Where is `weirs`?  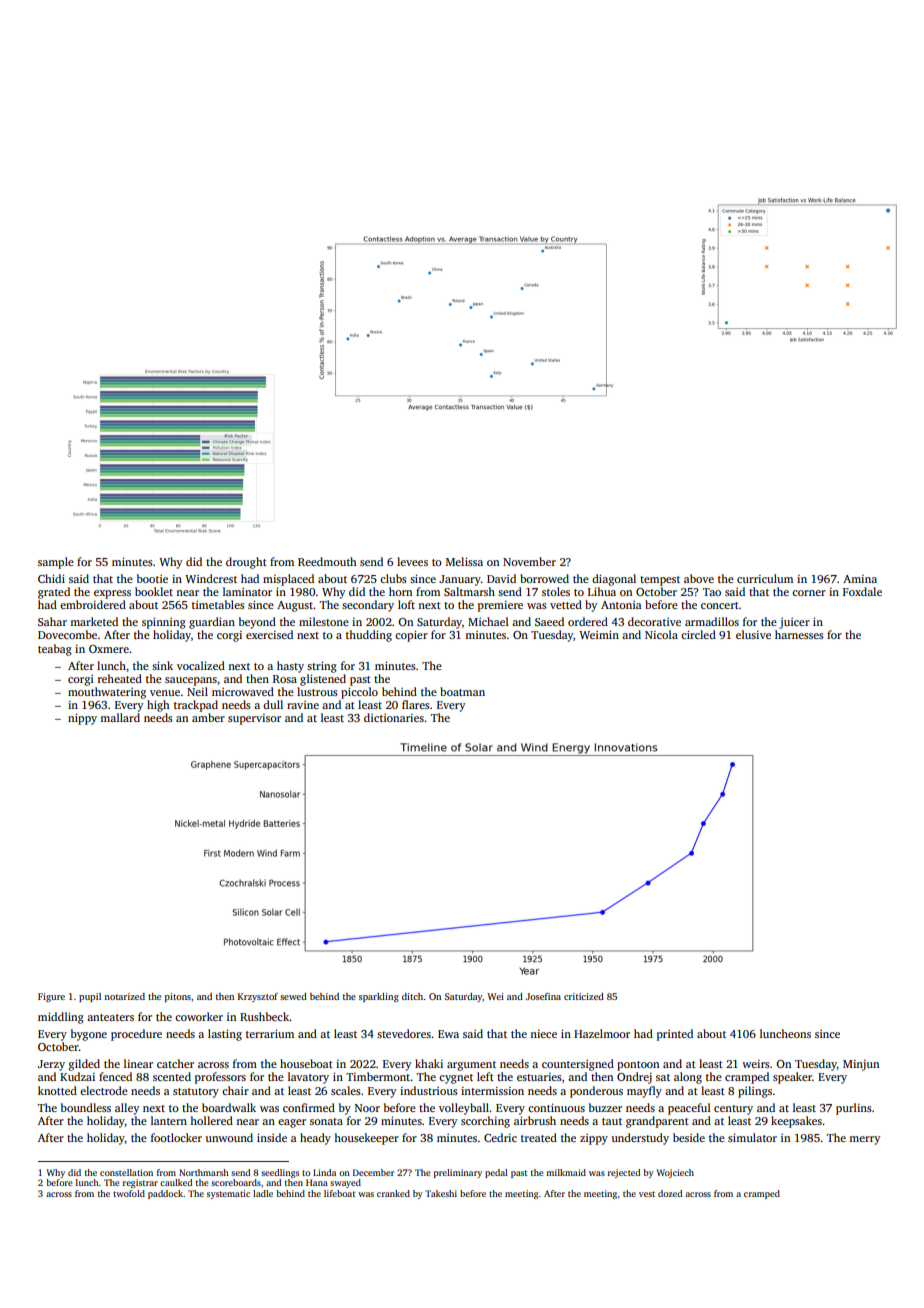 weirs is located at coordinates (756, 1064).
